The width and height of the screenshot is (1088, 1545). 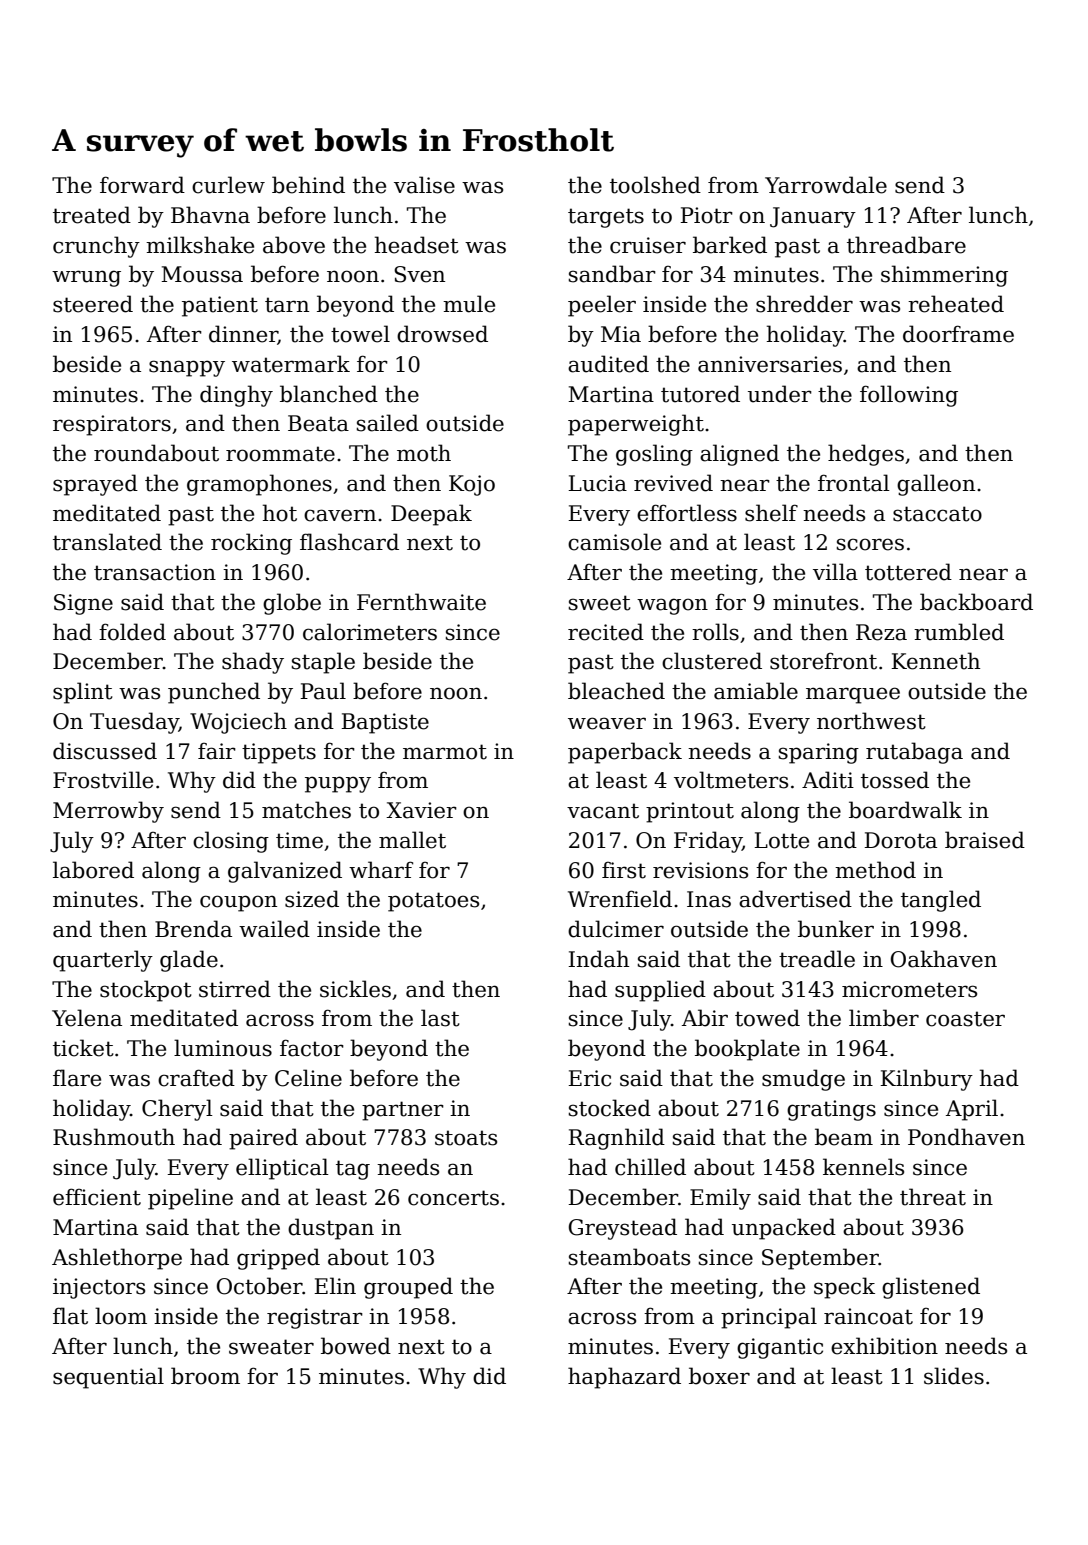 I want to click on January, so click(x=813, y=217).
